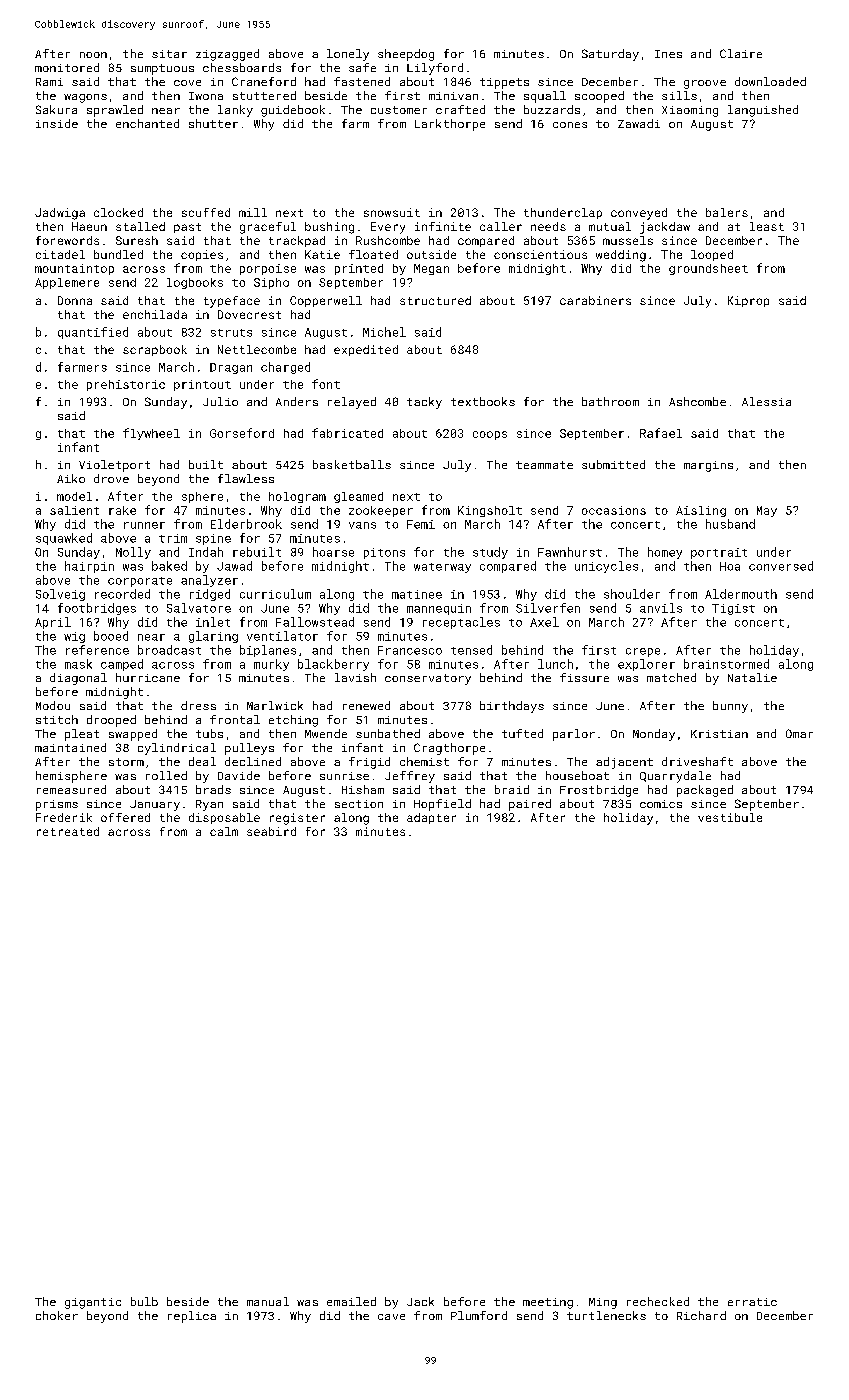 The height and width of the document is (1400, 849). Describe the element at coordinates (213, 789) in the document. I see `brads` at that location.
